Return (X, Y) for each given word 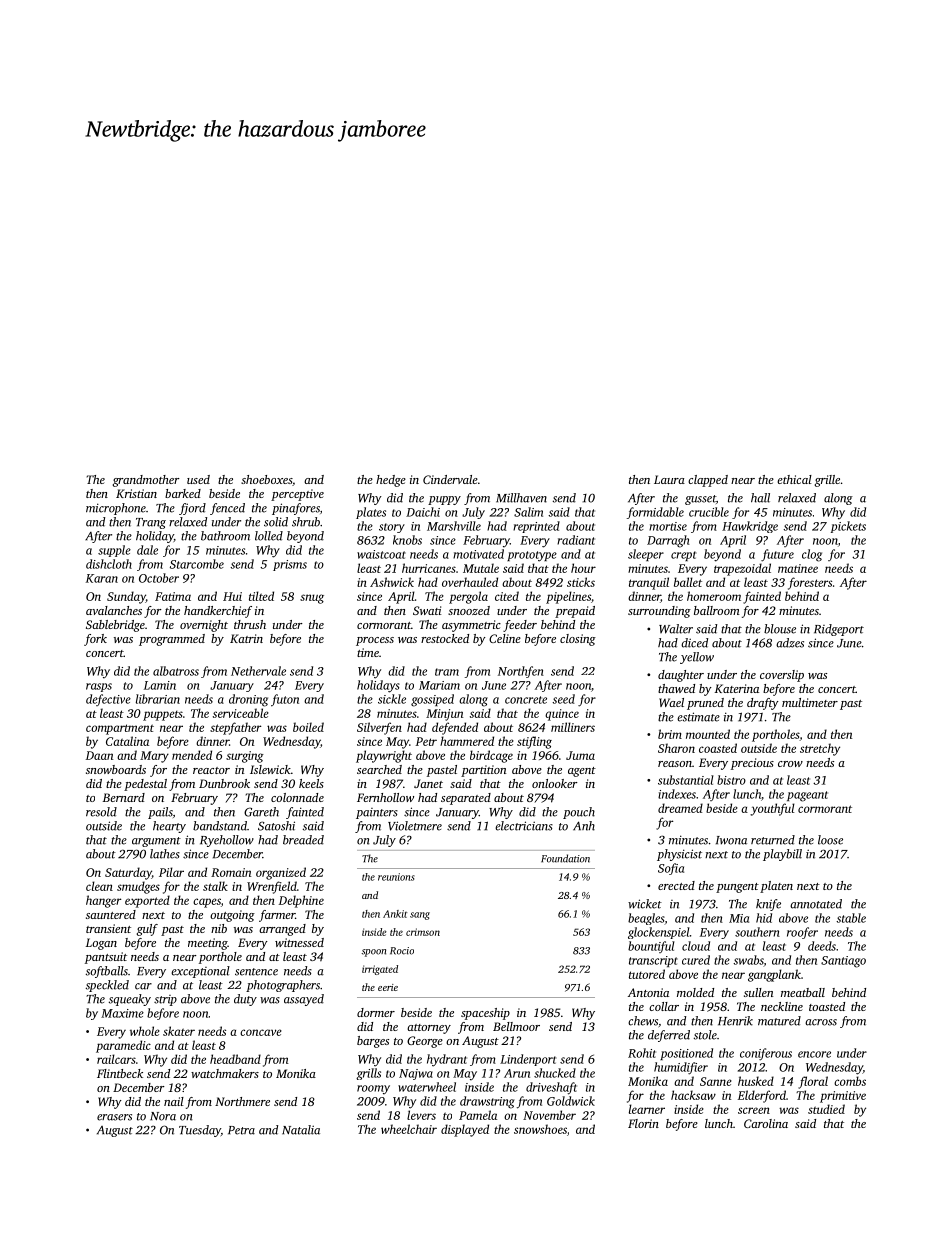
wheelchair (409, 1129)
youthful (772, 809)
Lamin (160, 685)
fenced (227, 509)
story (392, 528)
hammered (467, 741)
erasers (114, 1117)
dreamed (680, 808)
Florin (643, 1123)
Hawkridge (750, 527)
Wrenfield (272, 887)
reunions (396, 877)
